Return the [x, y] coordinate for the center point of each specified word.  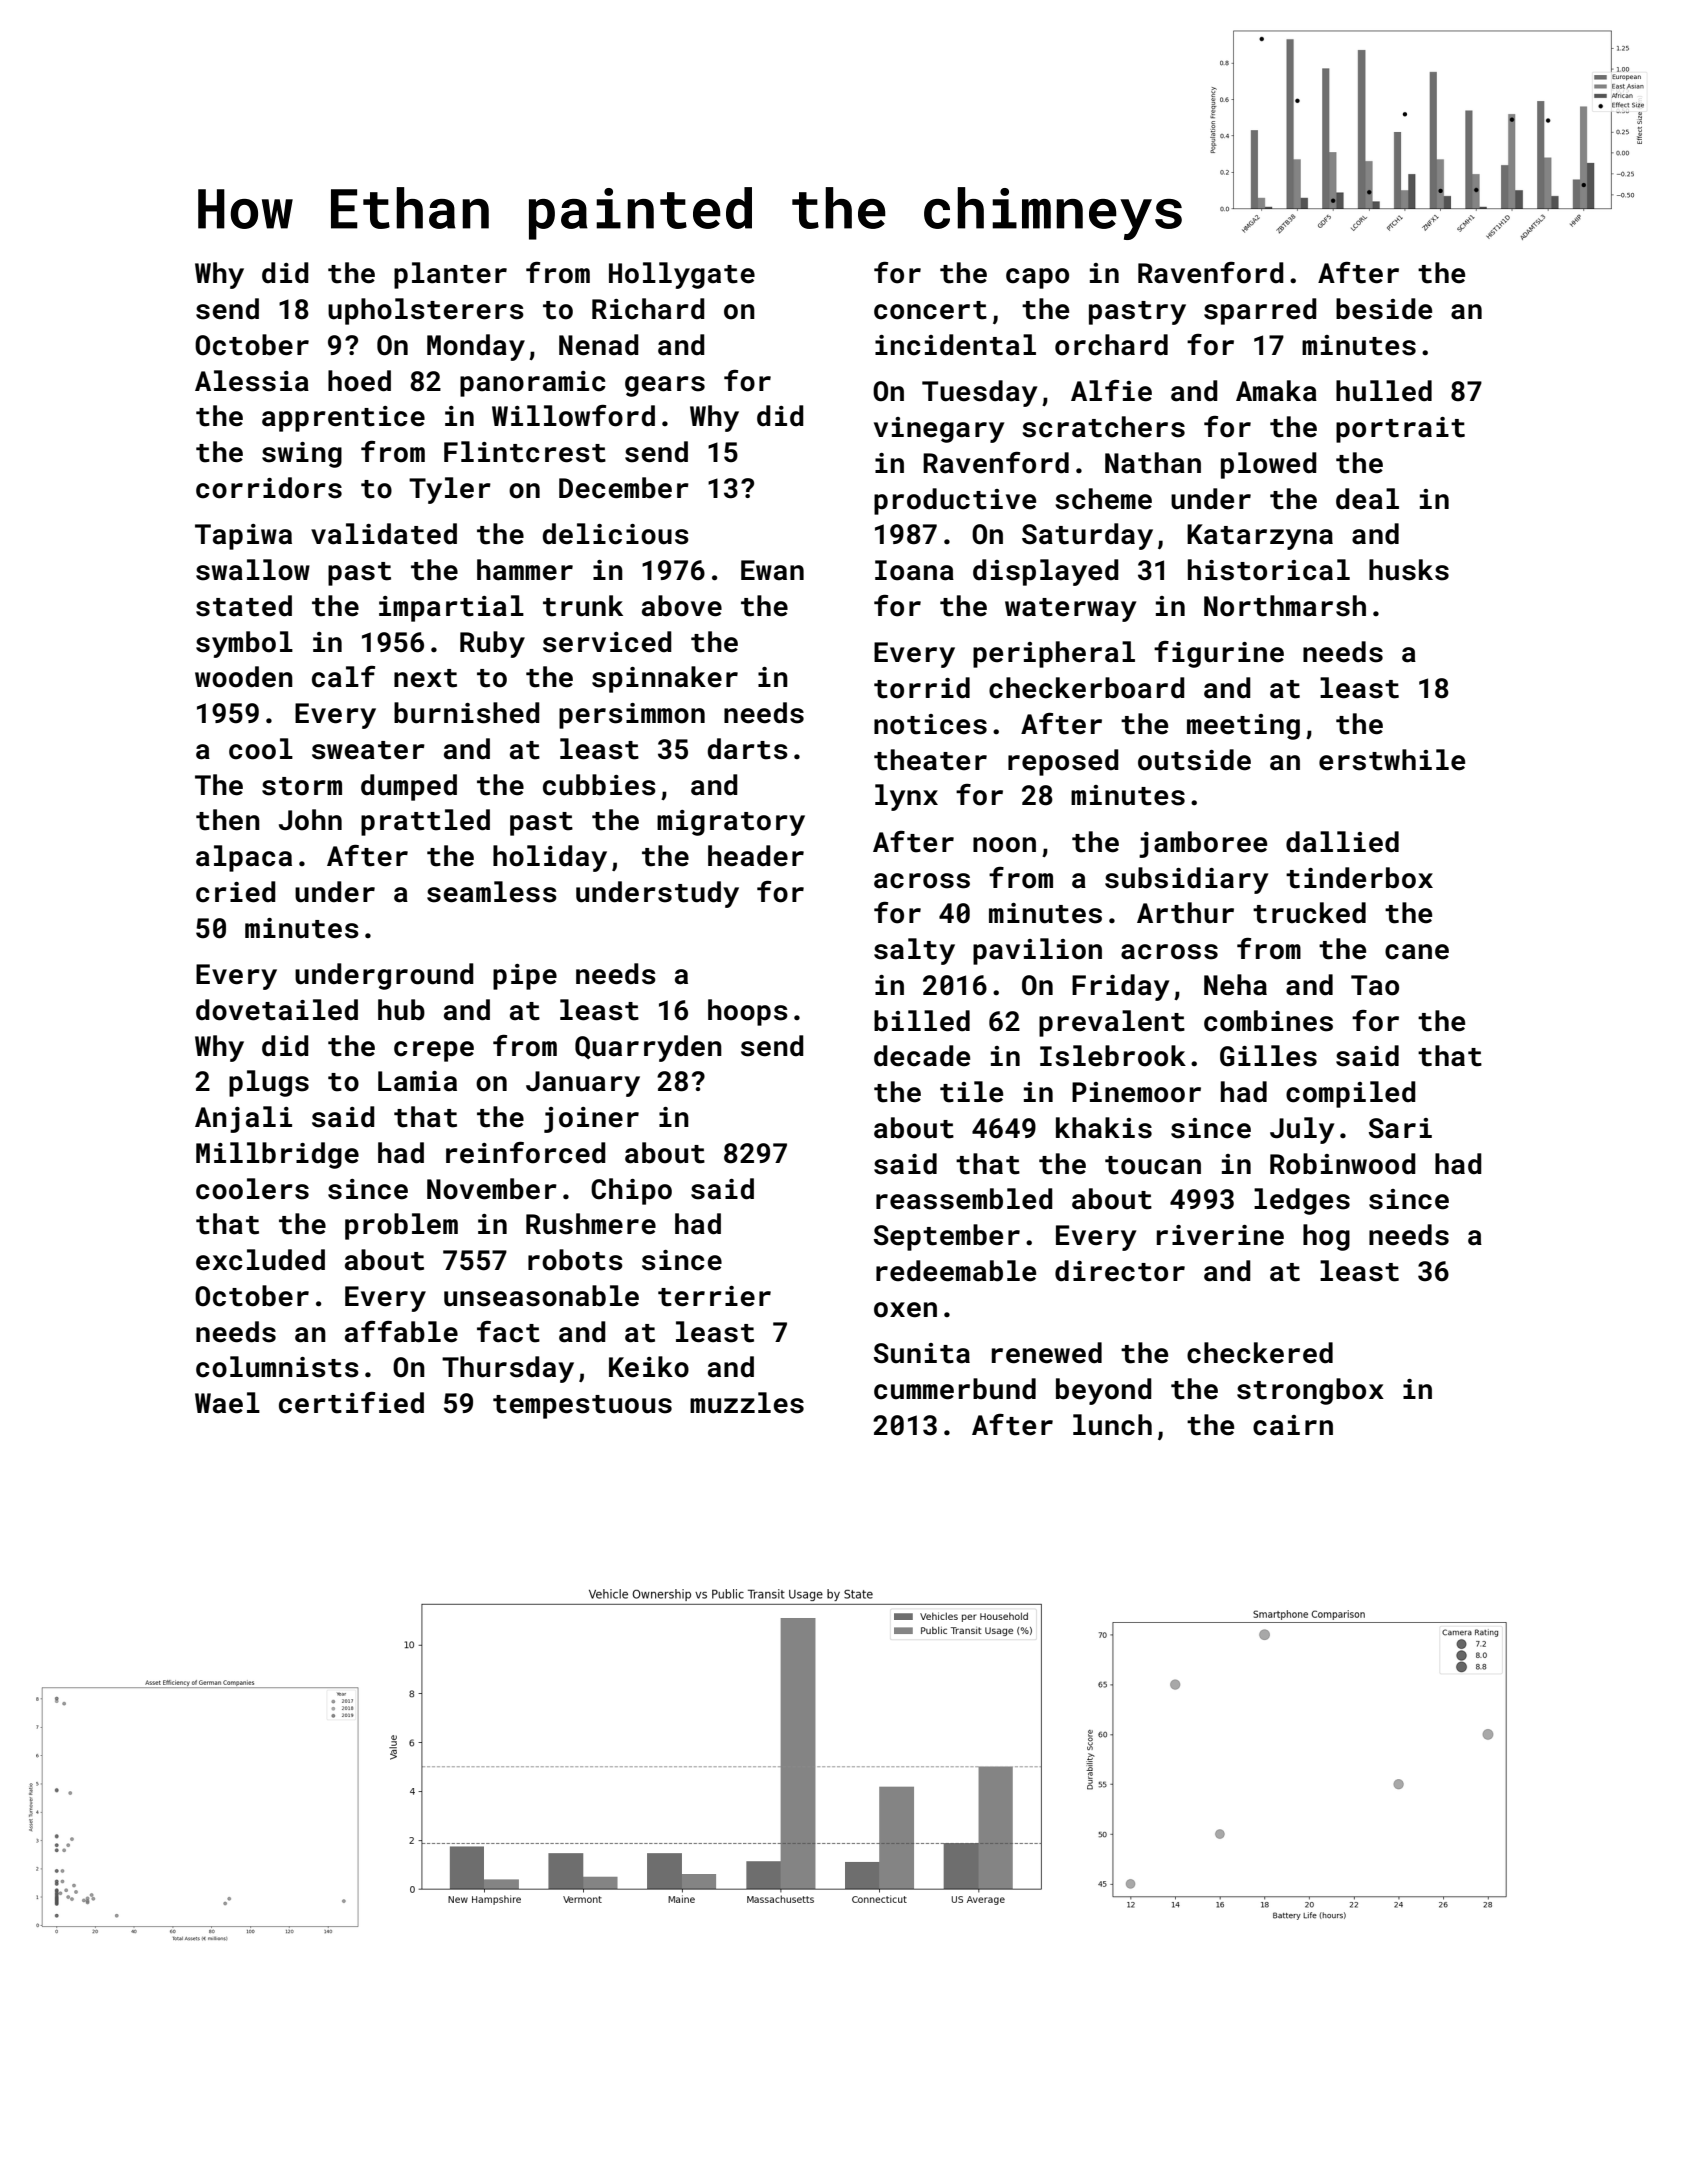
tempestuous [582, 1407]
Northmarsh [1285, 606]
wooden [244, 677]
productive [955, 501]
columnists [277, 1367]
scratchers [1103, 427]
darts [748, 749]
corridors [269, 488]
